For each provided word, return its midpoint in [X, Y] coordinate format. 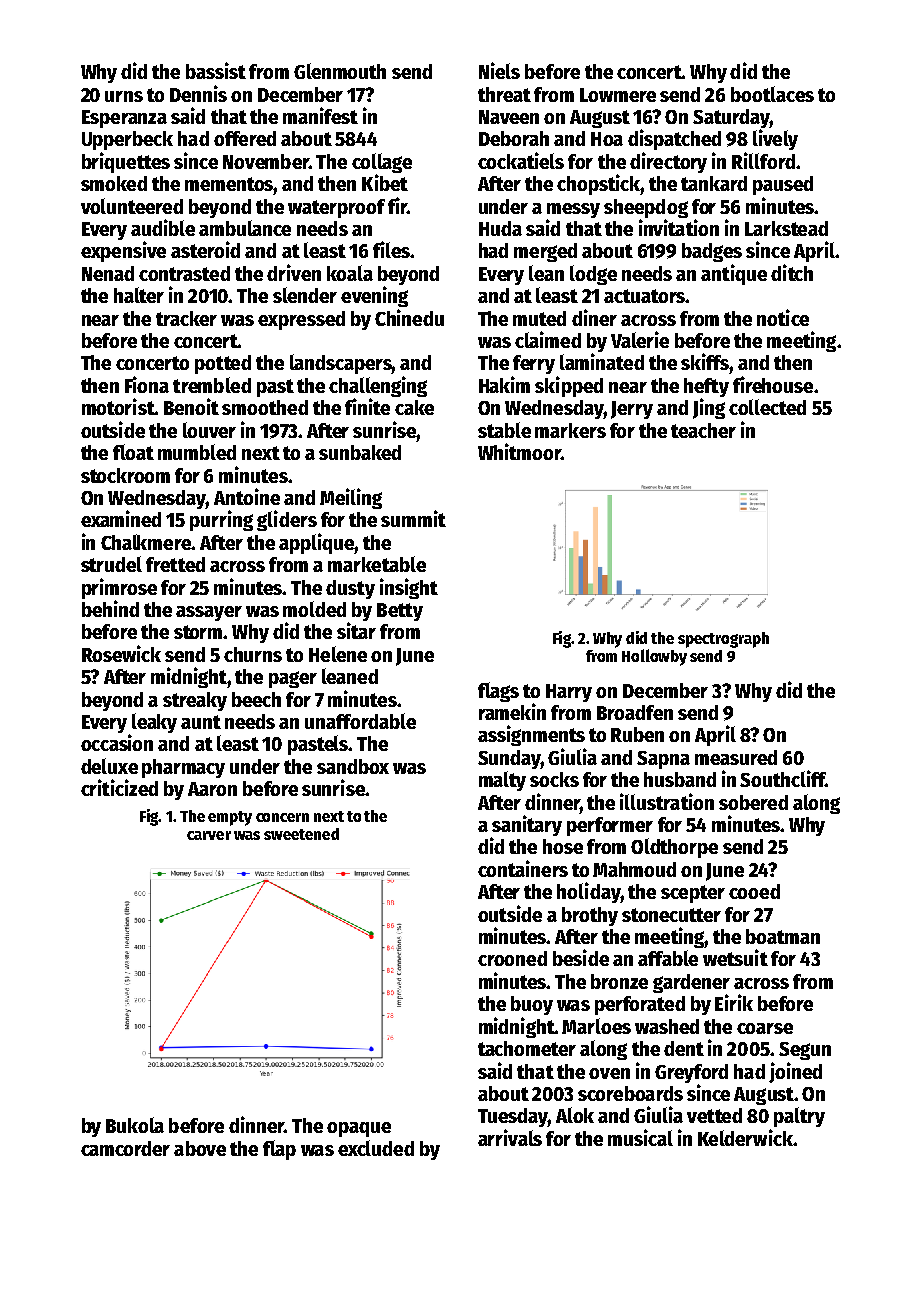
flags [498, 692]
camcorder [125, 1148]
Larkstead [786, 228]
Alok [575, 1115]
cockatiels [521, 160]
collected [767, 407]
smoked [114, 183]
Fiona [147, 384]
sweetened [301, 834]
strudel [111, 564]
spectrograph [723, 640]
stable [504, 430]
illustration [667, 801]
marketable [377, 564]
